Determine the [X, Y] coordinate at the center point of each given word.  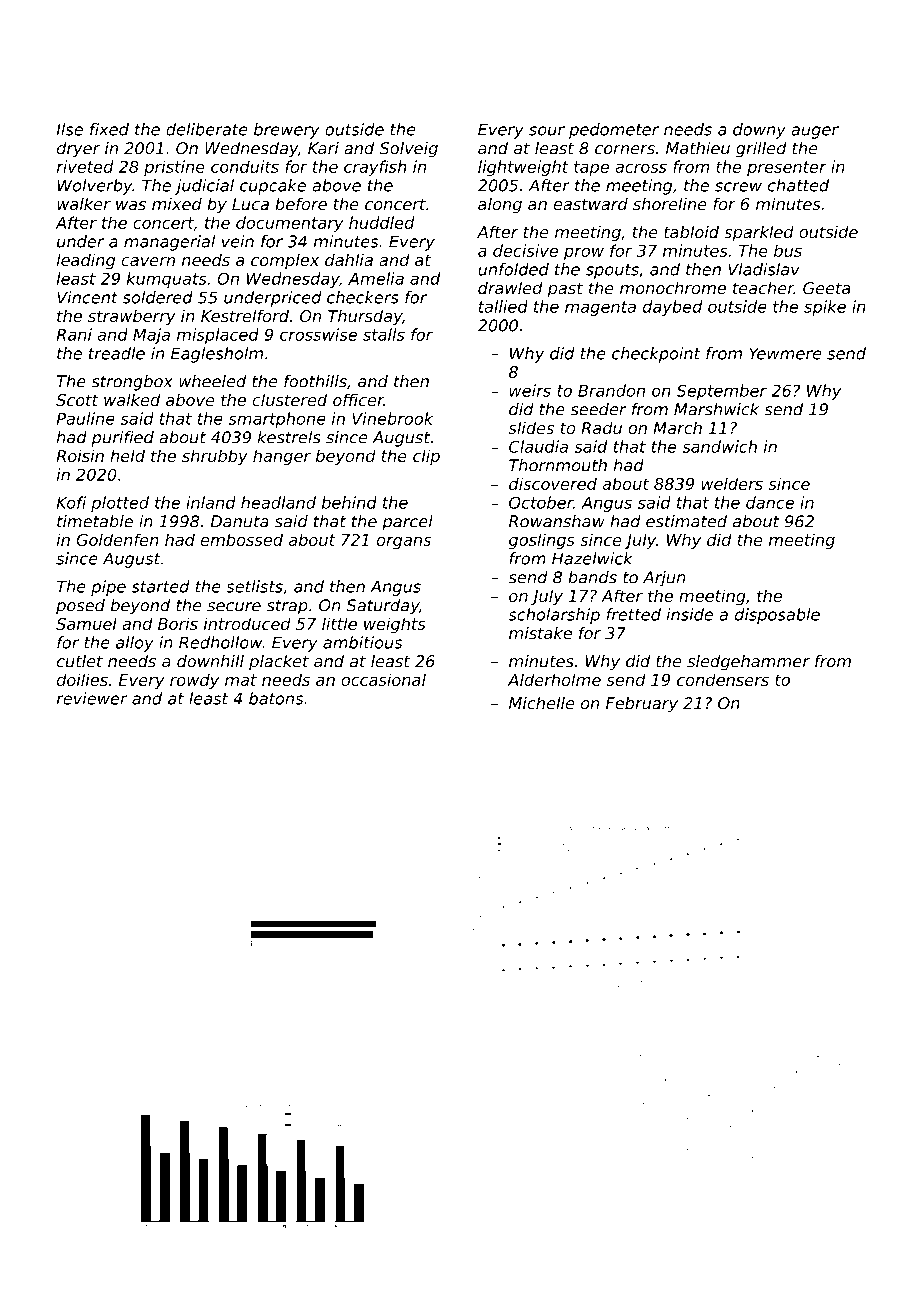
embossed [242, 539]
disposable [777, 616]
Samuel [86, 623]
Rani [74, 334]
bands [592, 577]
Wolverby [94, 187]
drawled [510, 287]
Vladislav [764, 269]
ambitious [362, 642]
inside [690, 614]
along [500, 205]
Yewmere [785, 353]
